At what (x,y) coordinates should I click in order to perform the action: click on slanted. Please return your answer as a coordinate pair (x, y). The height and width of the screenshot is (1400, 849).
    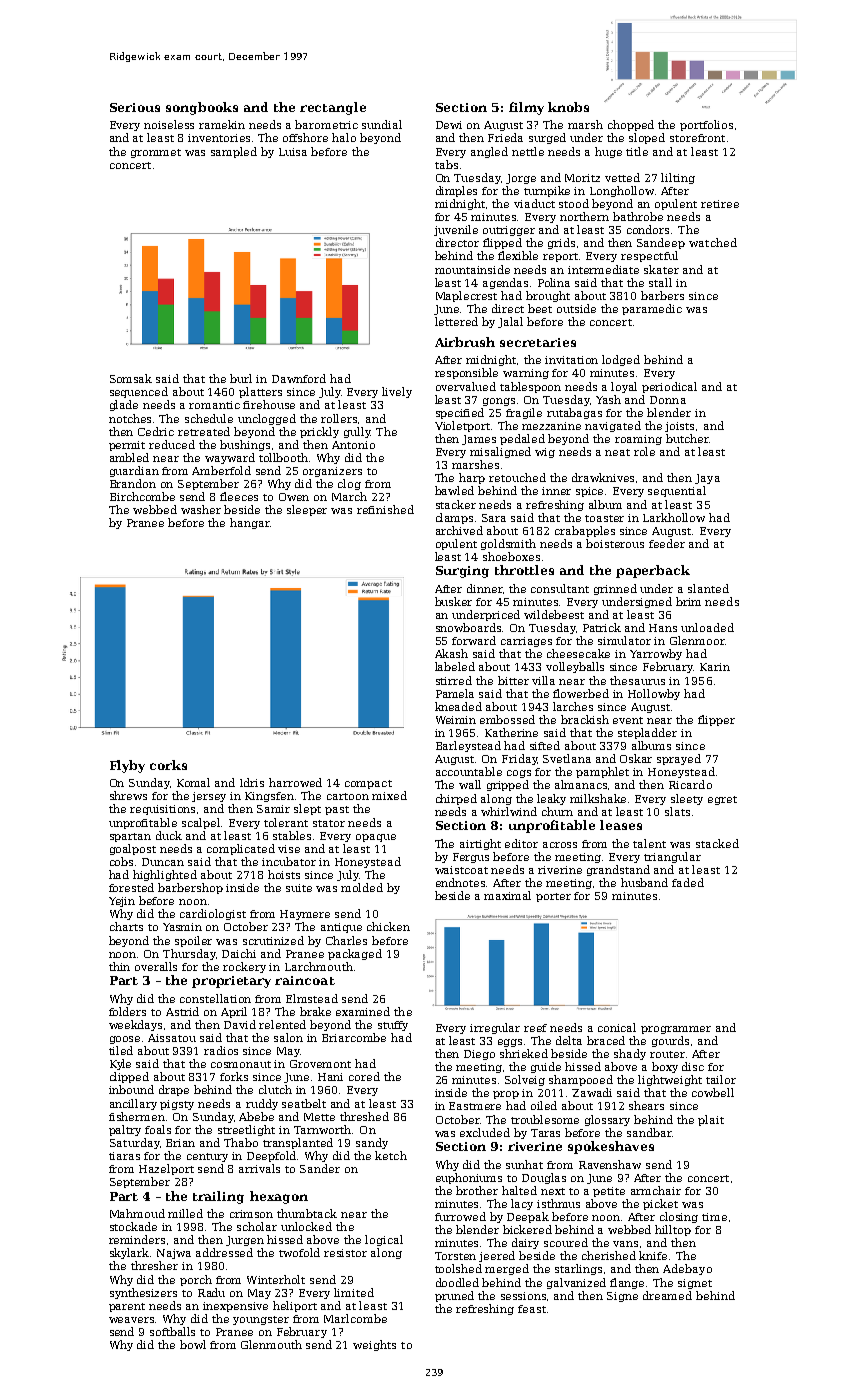
    Looking at the image, I should click on (708, 588).
